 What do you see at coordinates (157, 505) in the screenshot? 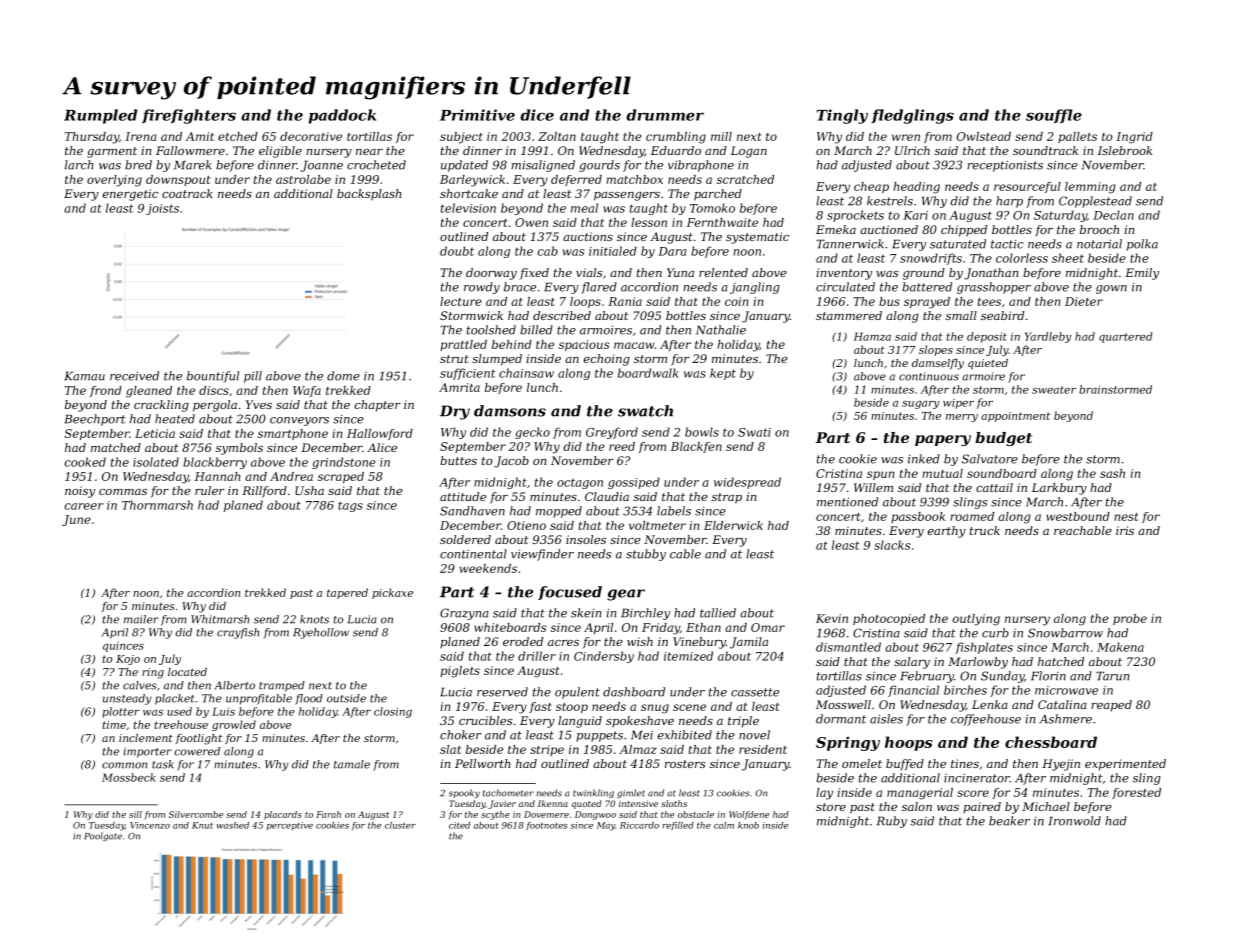
I see `Thornmarsh` at bounding box center [157, 505].
